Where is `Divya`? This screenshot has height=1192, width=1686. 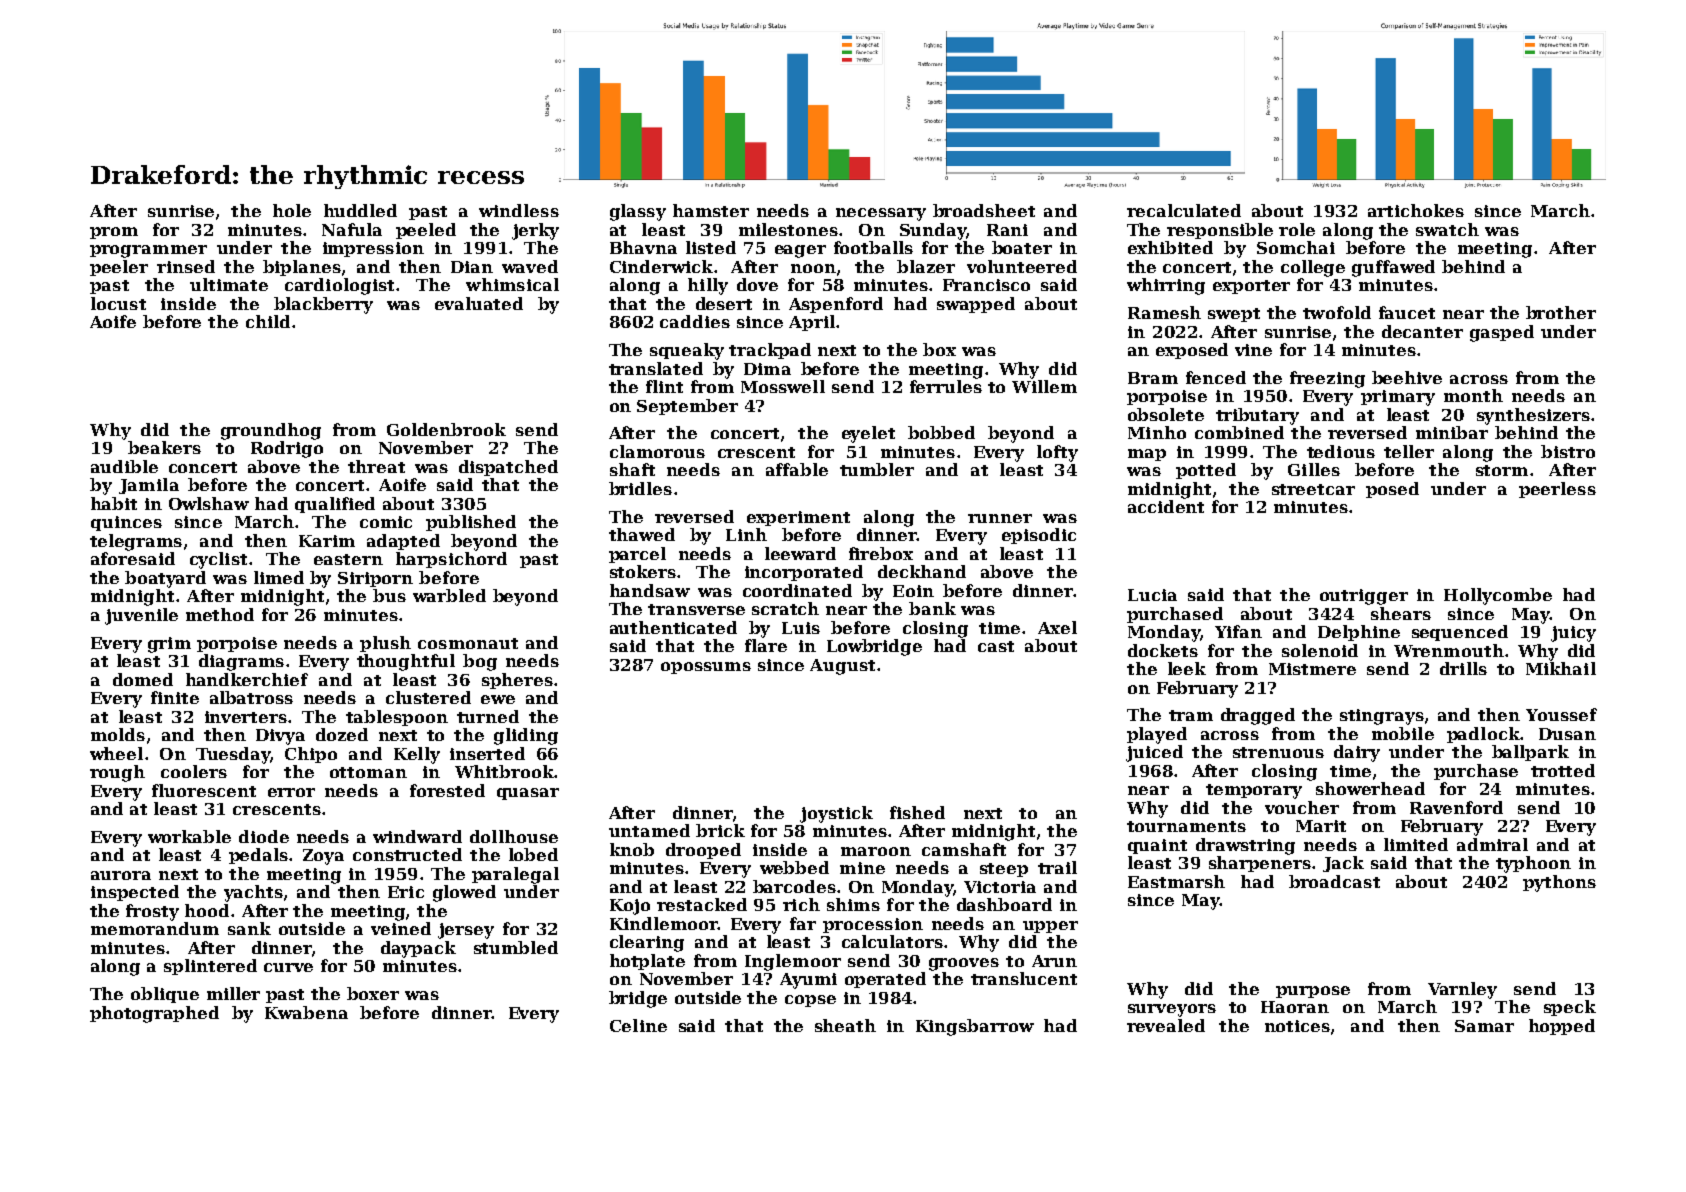
Divya is located at coordinates (280, 737).
